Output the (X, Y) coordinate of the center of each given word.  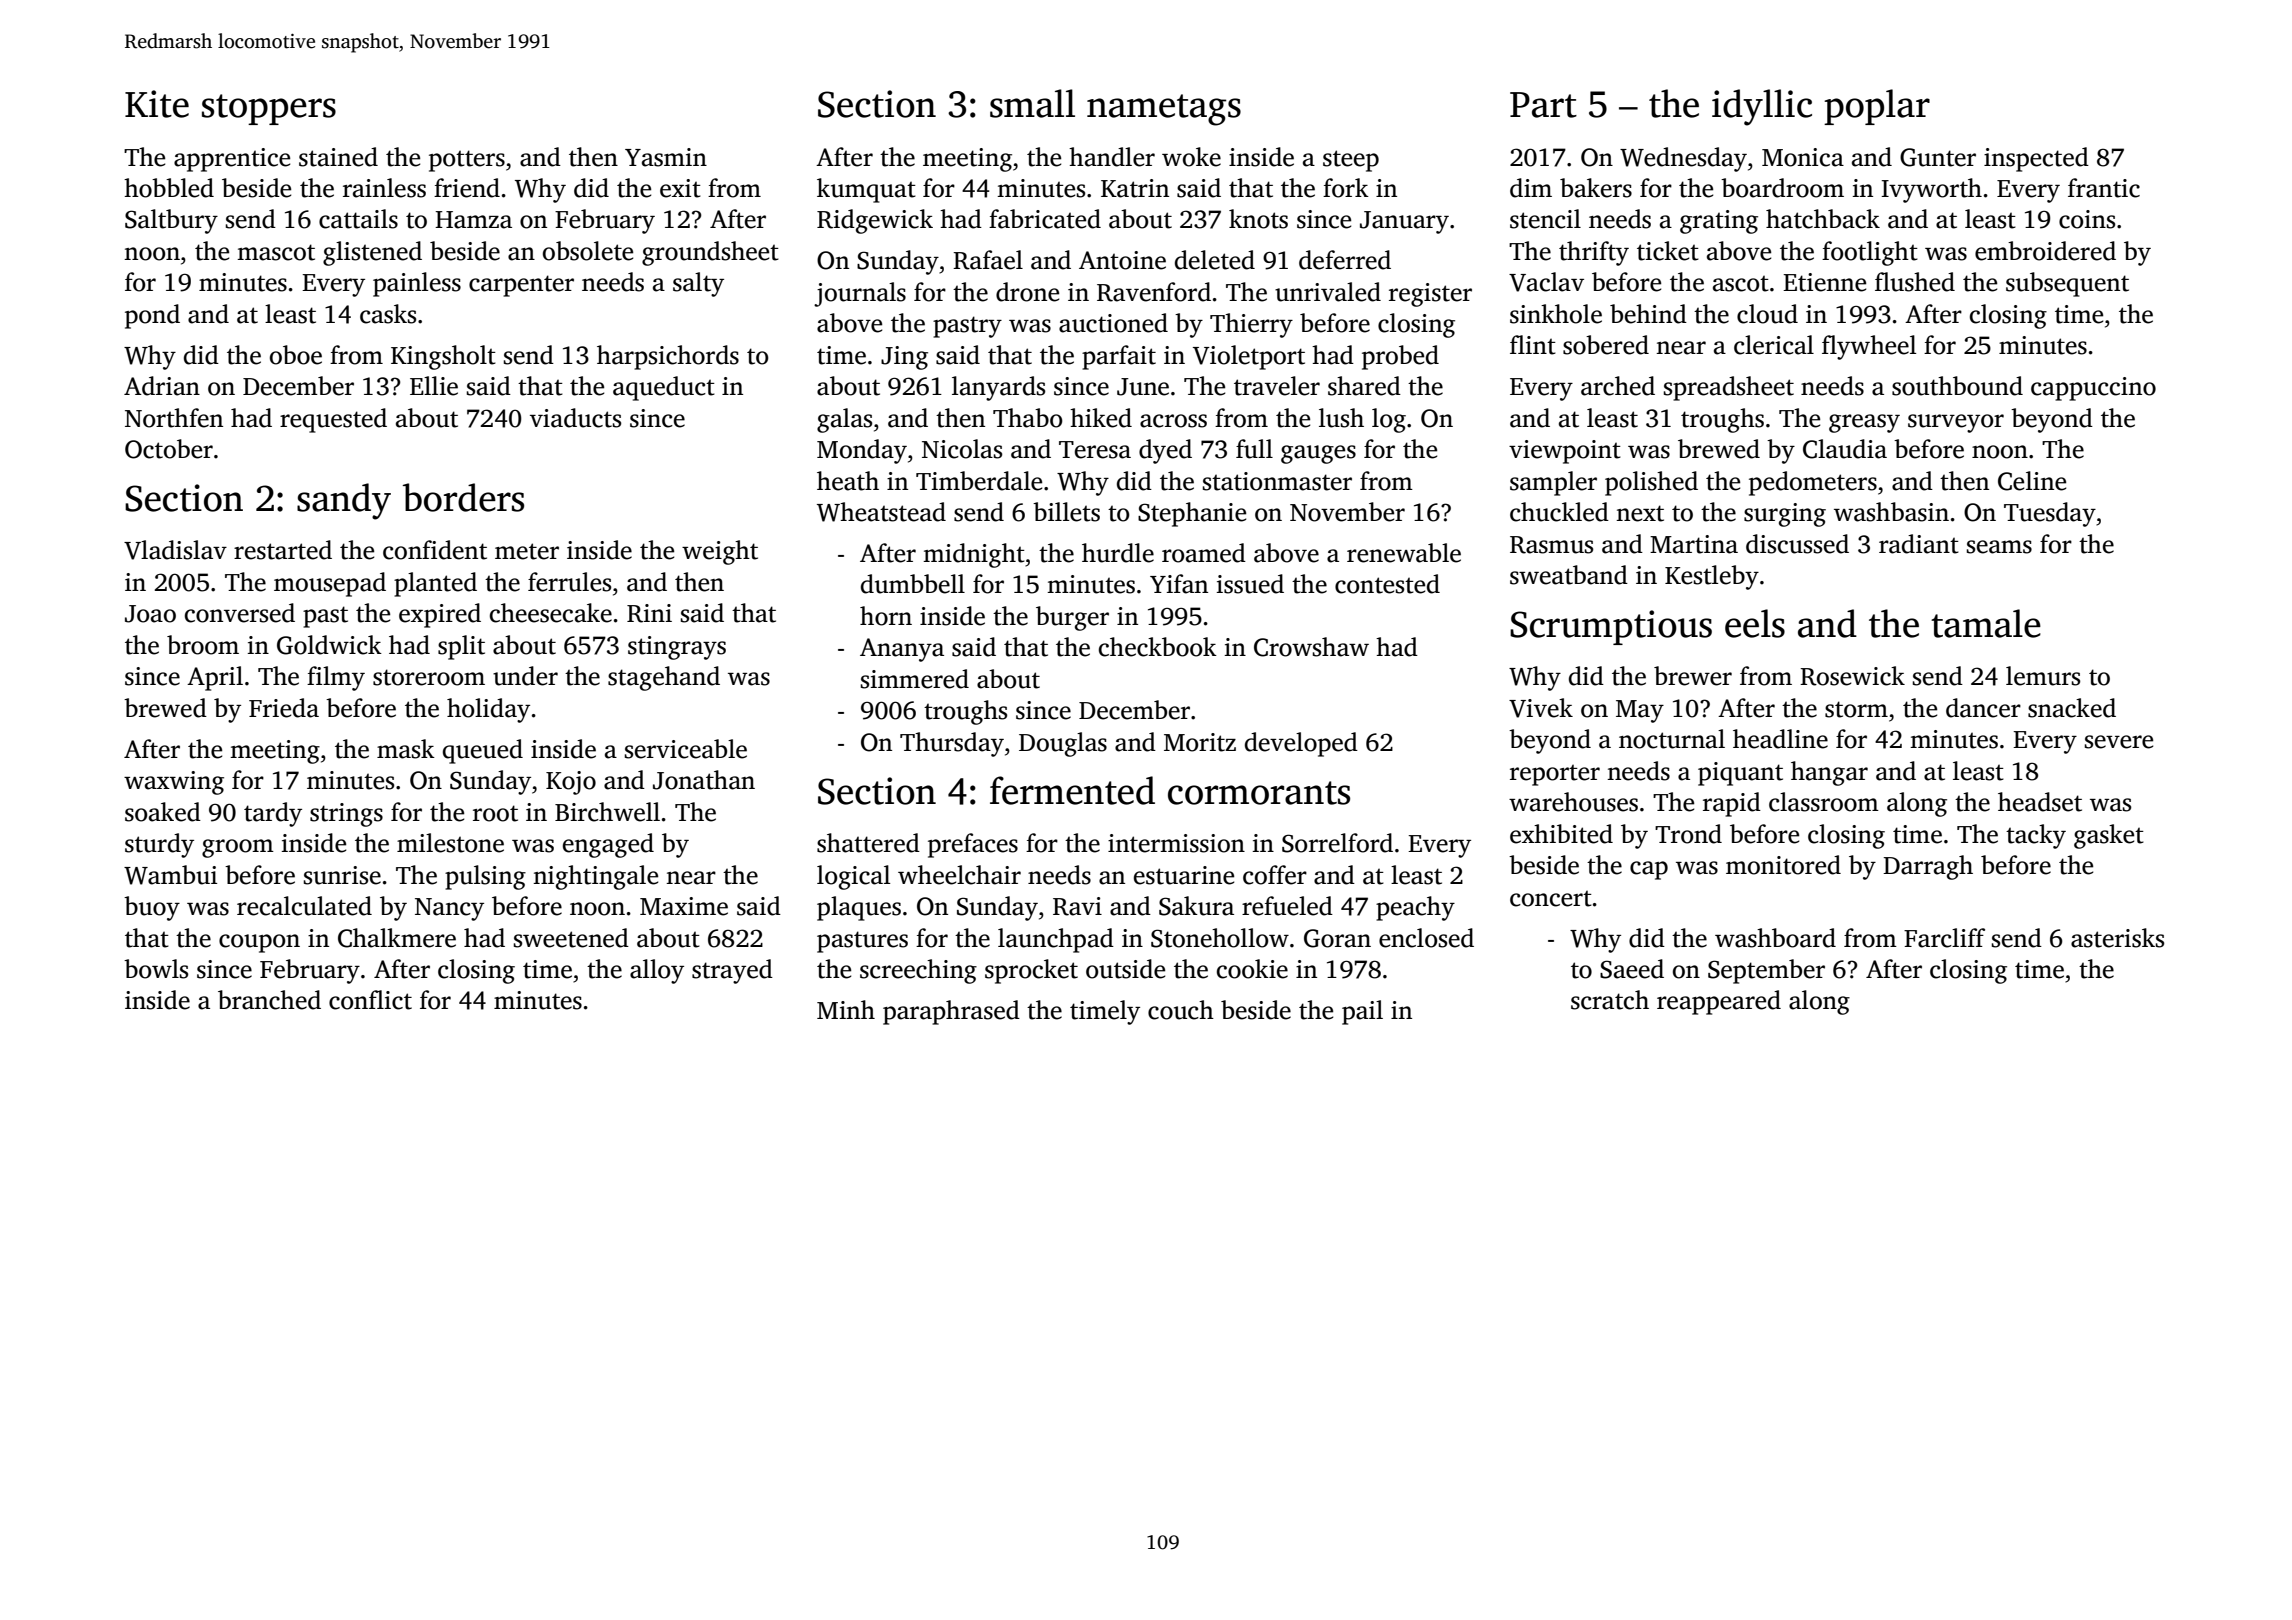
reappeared (1719, 1002)
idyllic (1762, 107)
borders (463, 497)
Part (1543, 105)
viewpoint (1565, 452)
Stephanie (1192, 514)
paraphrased (951, 1012)
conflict (370, 1000)
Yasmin (666, 157)
